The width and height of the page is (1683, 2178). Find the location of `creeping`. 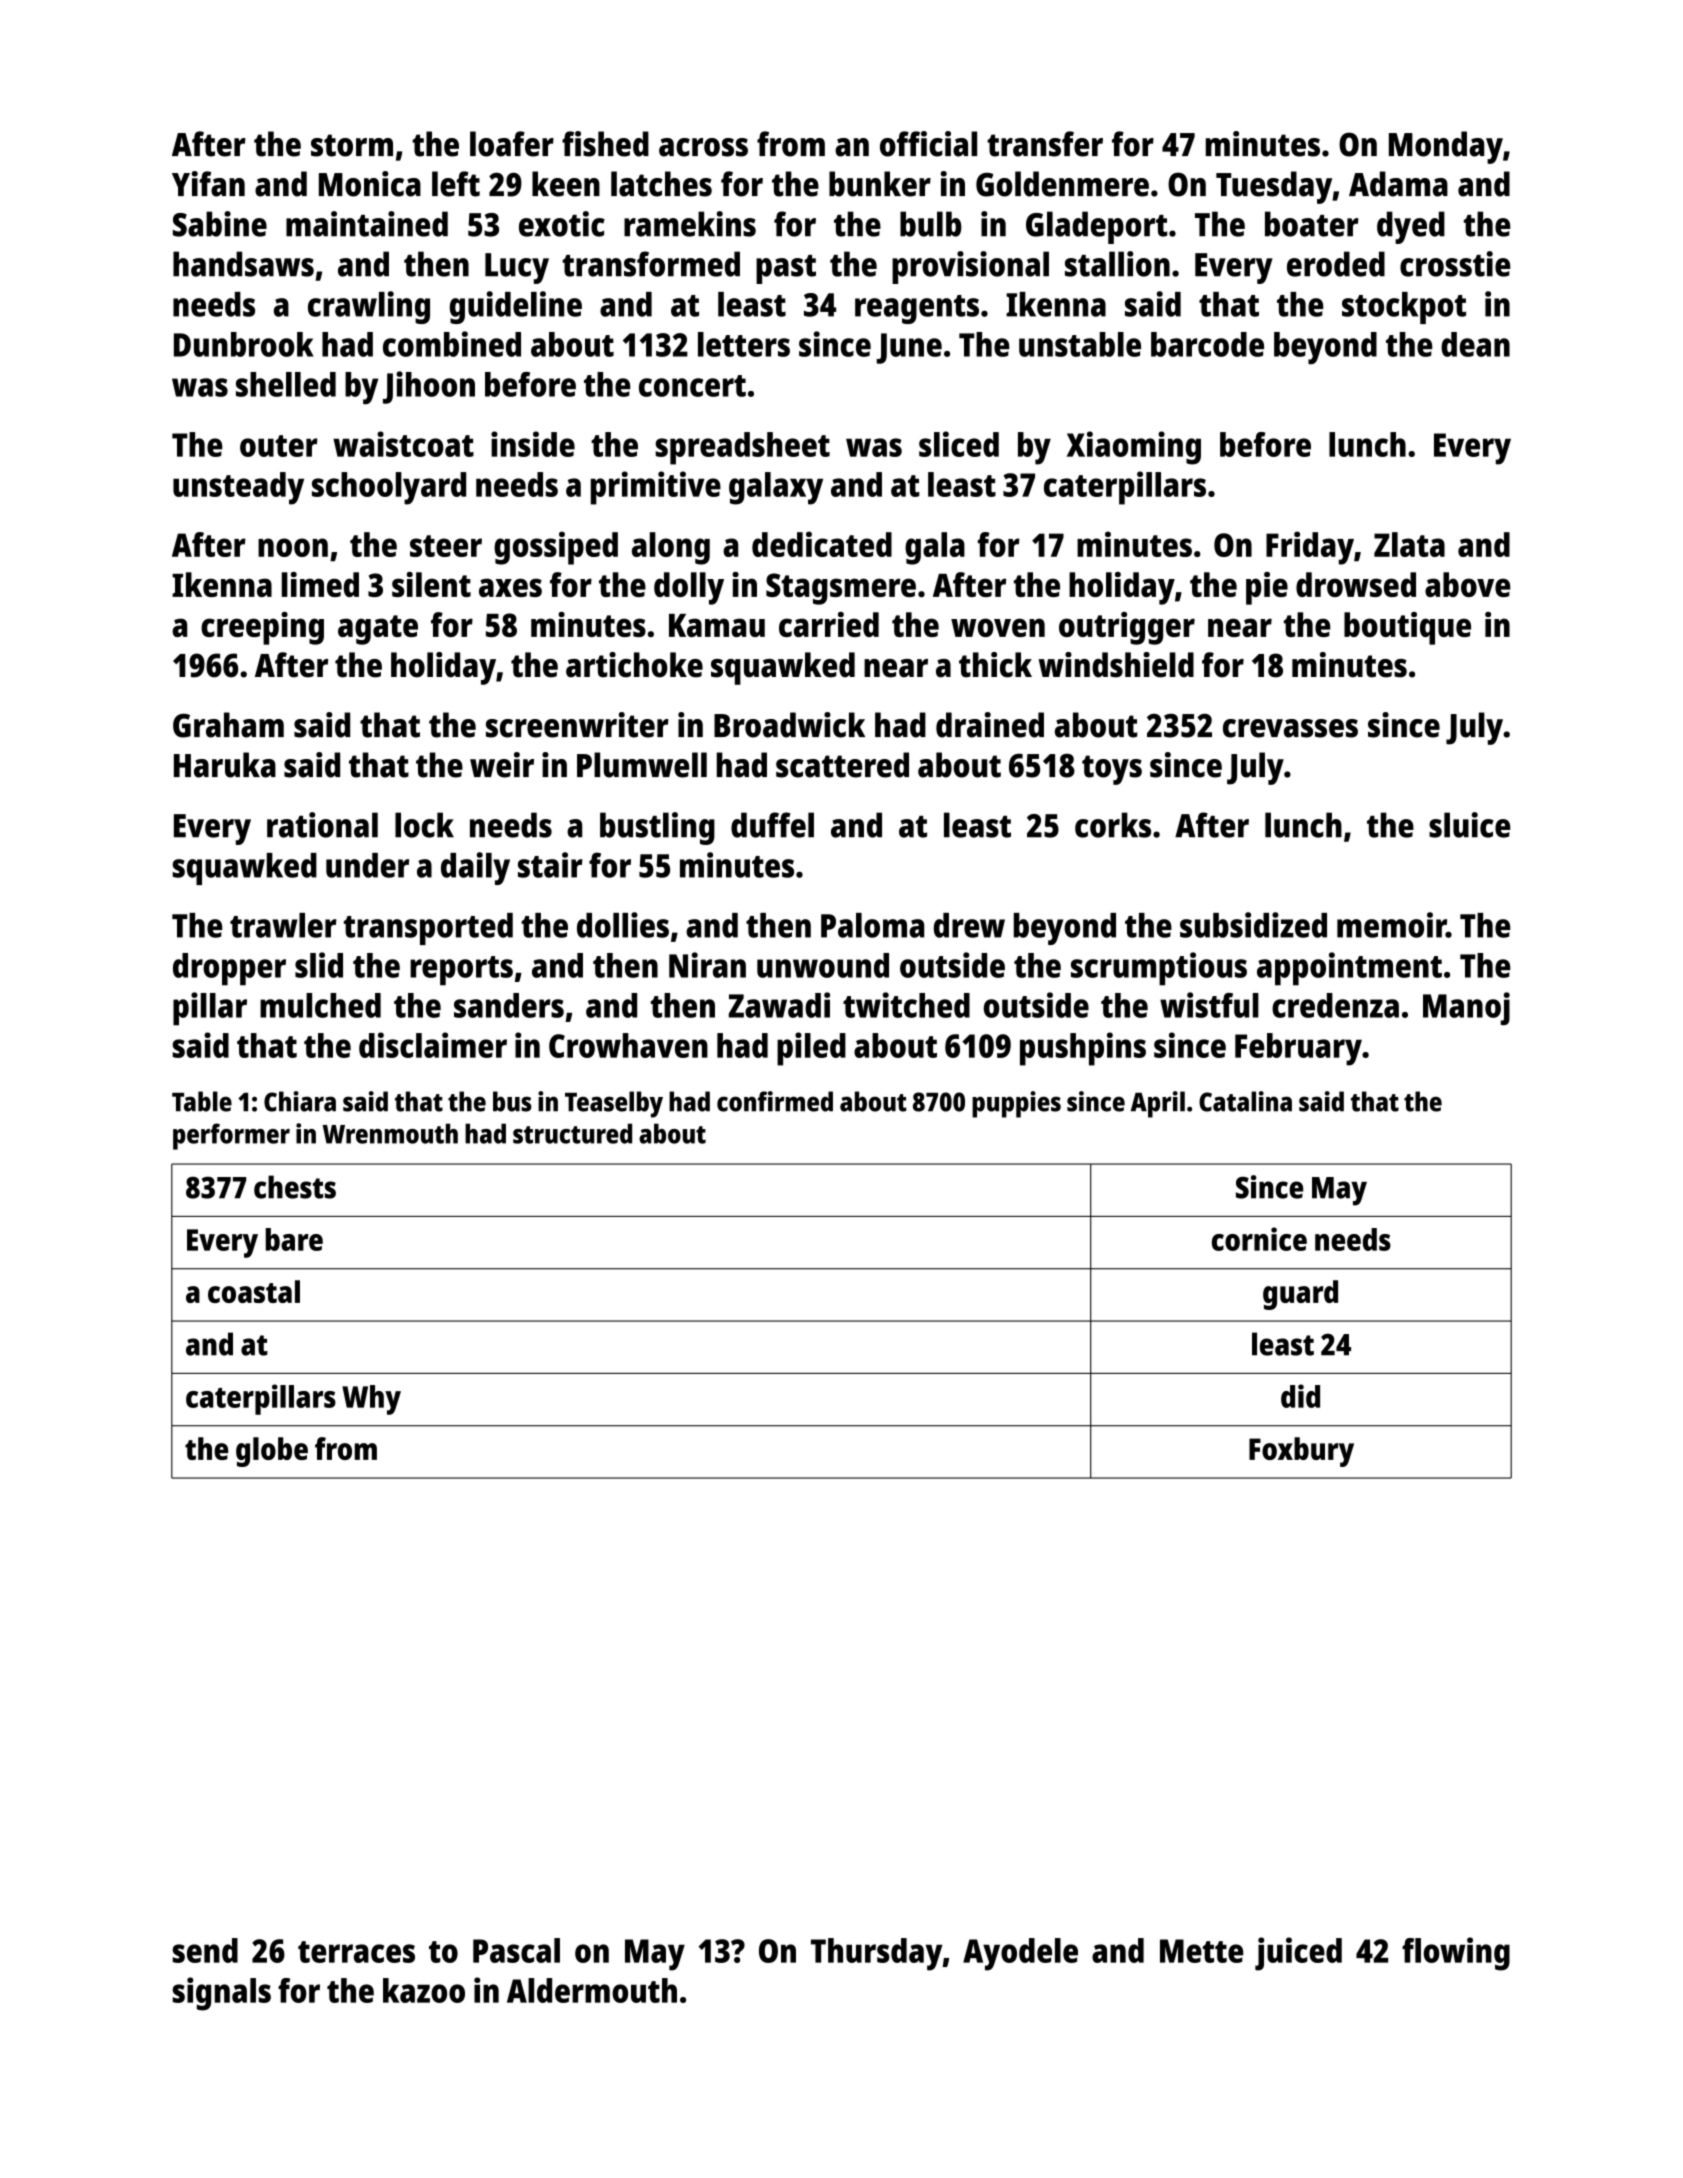

creeping is located at coordinates (262, 628).
